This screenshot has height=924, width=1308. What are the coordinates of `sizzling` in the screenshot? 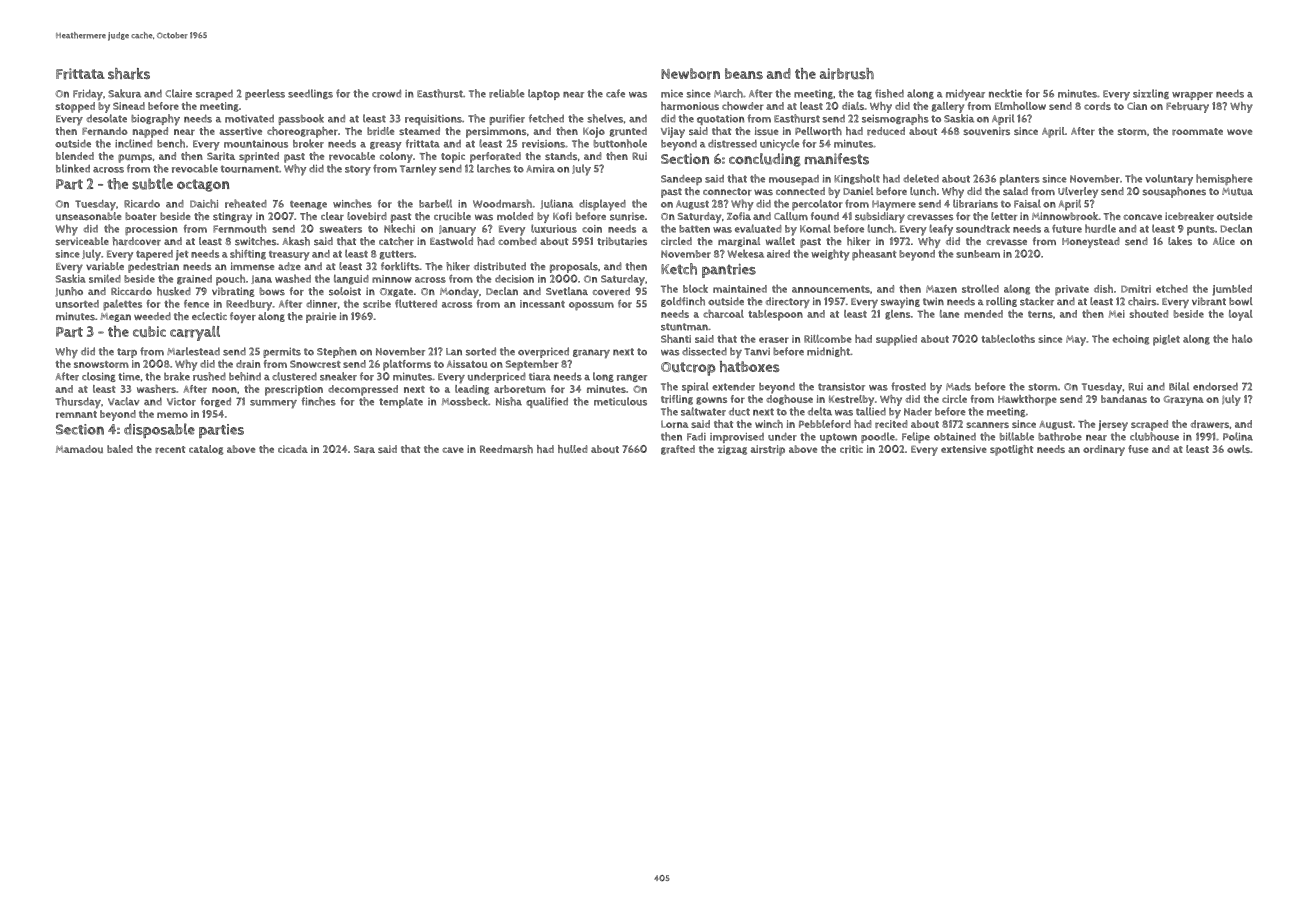 It's located at (1151, 94).
